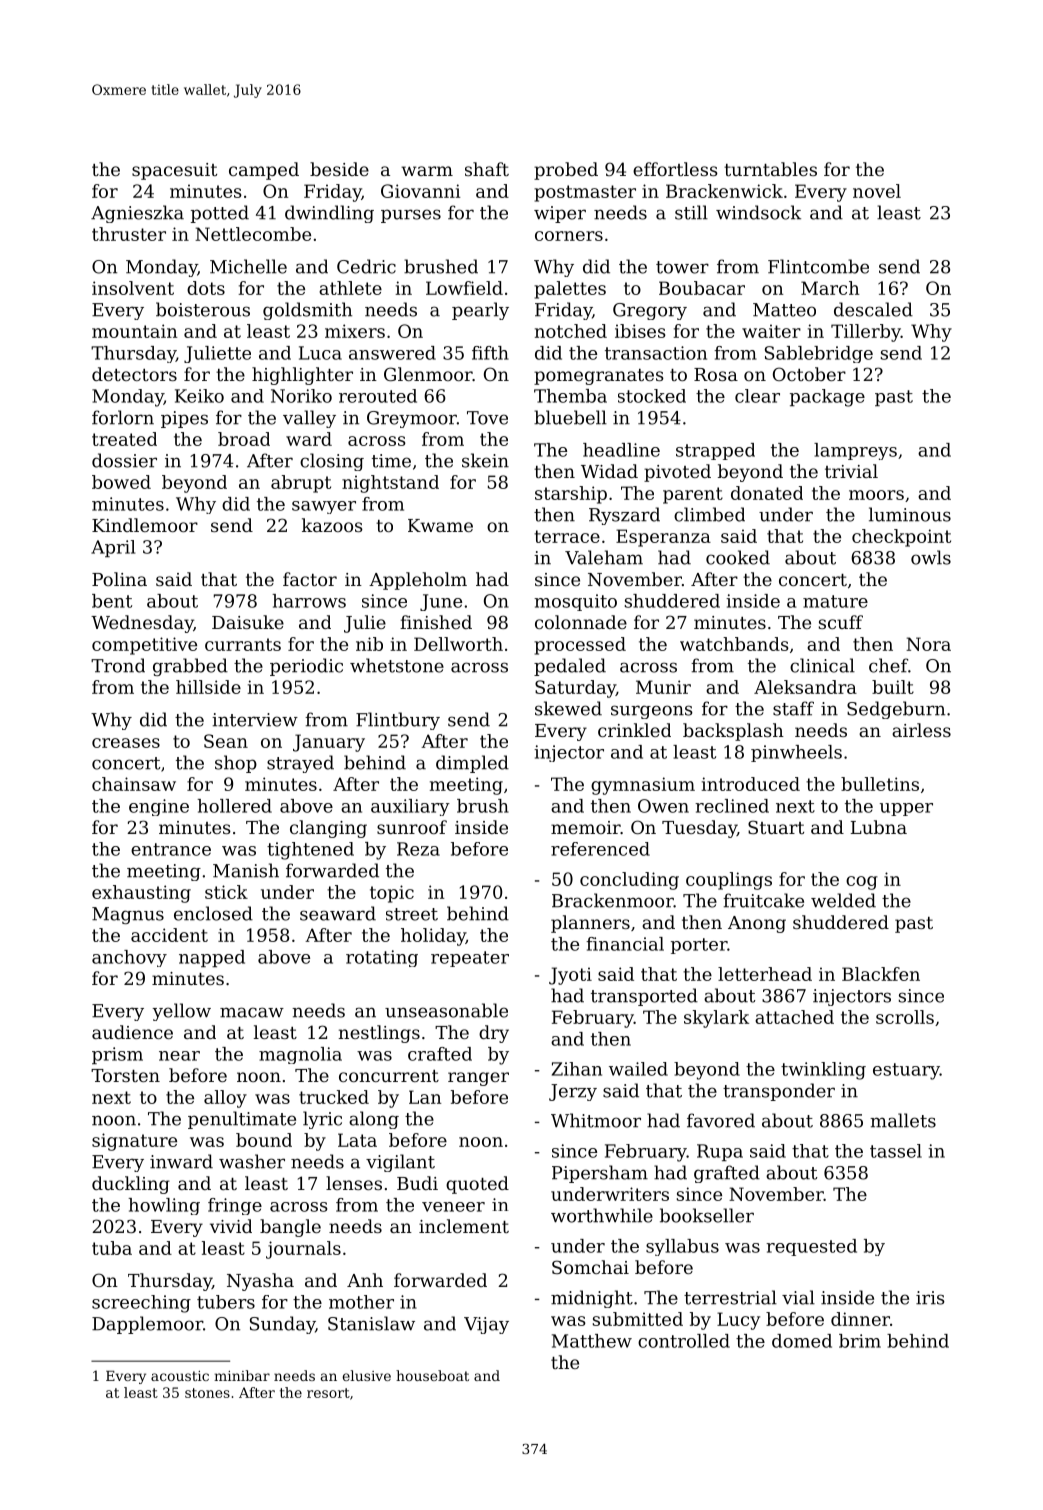 Image resolution: width=1043 pixels, height=1510 pixels. What do you see at coordinates (243, 644) in the document?
I see `currants` at bounding box center [243, 644].
